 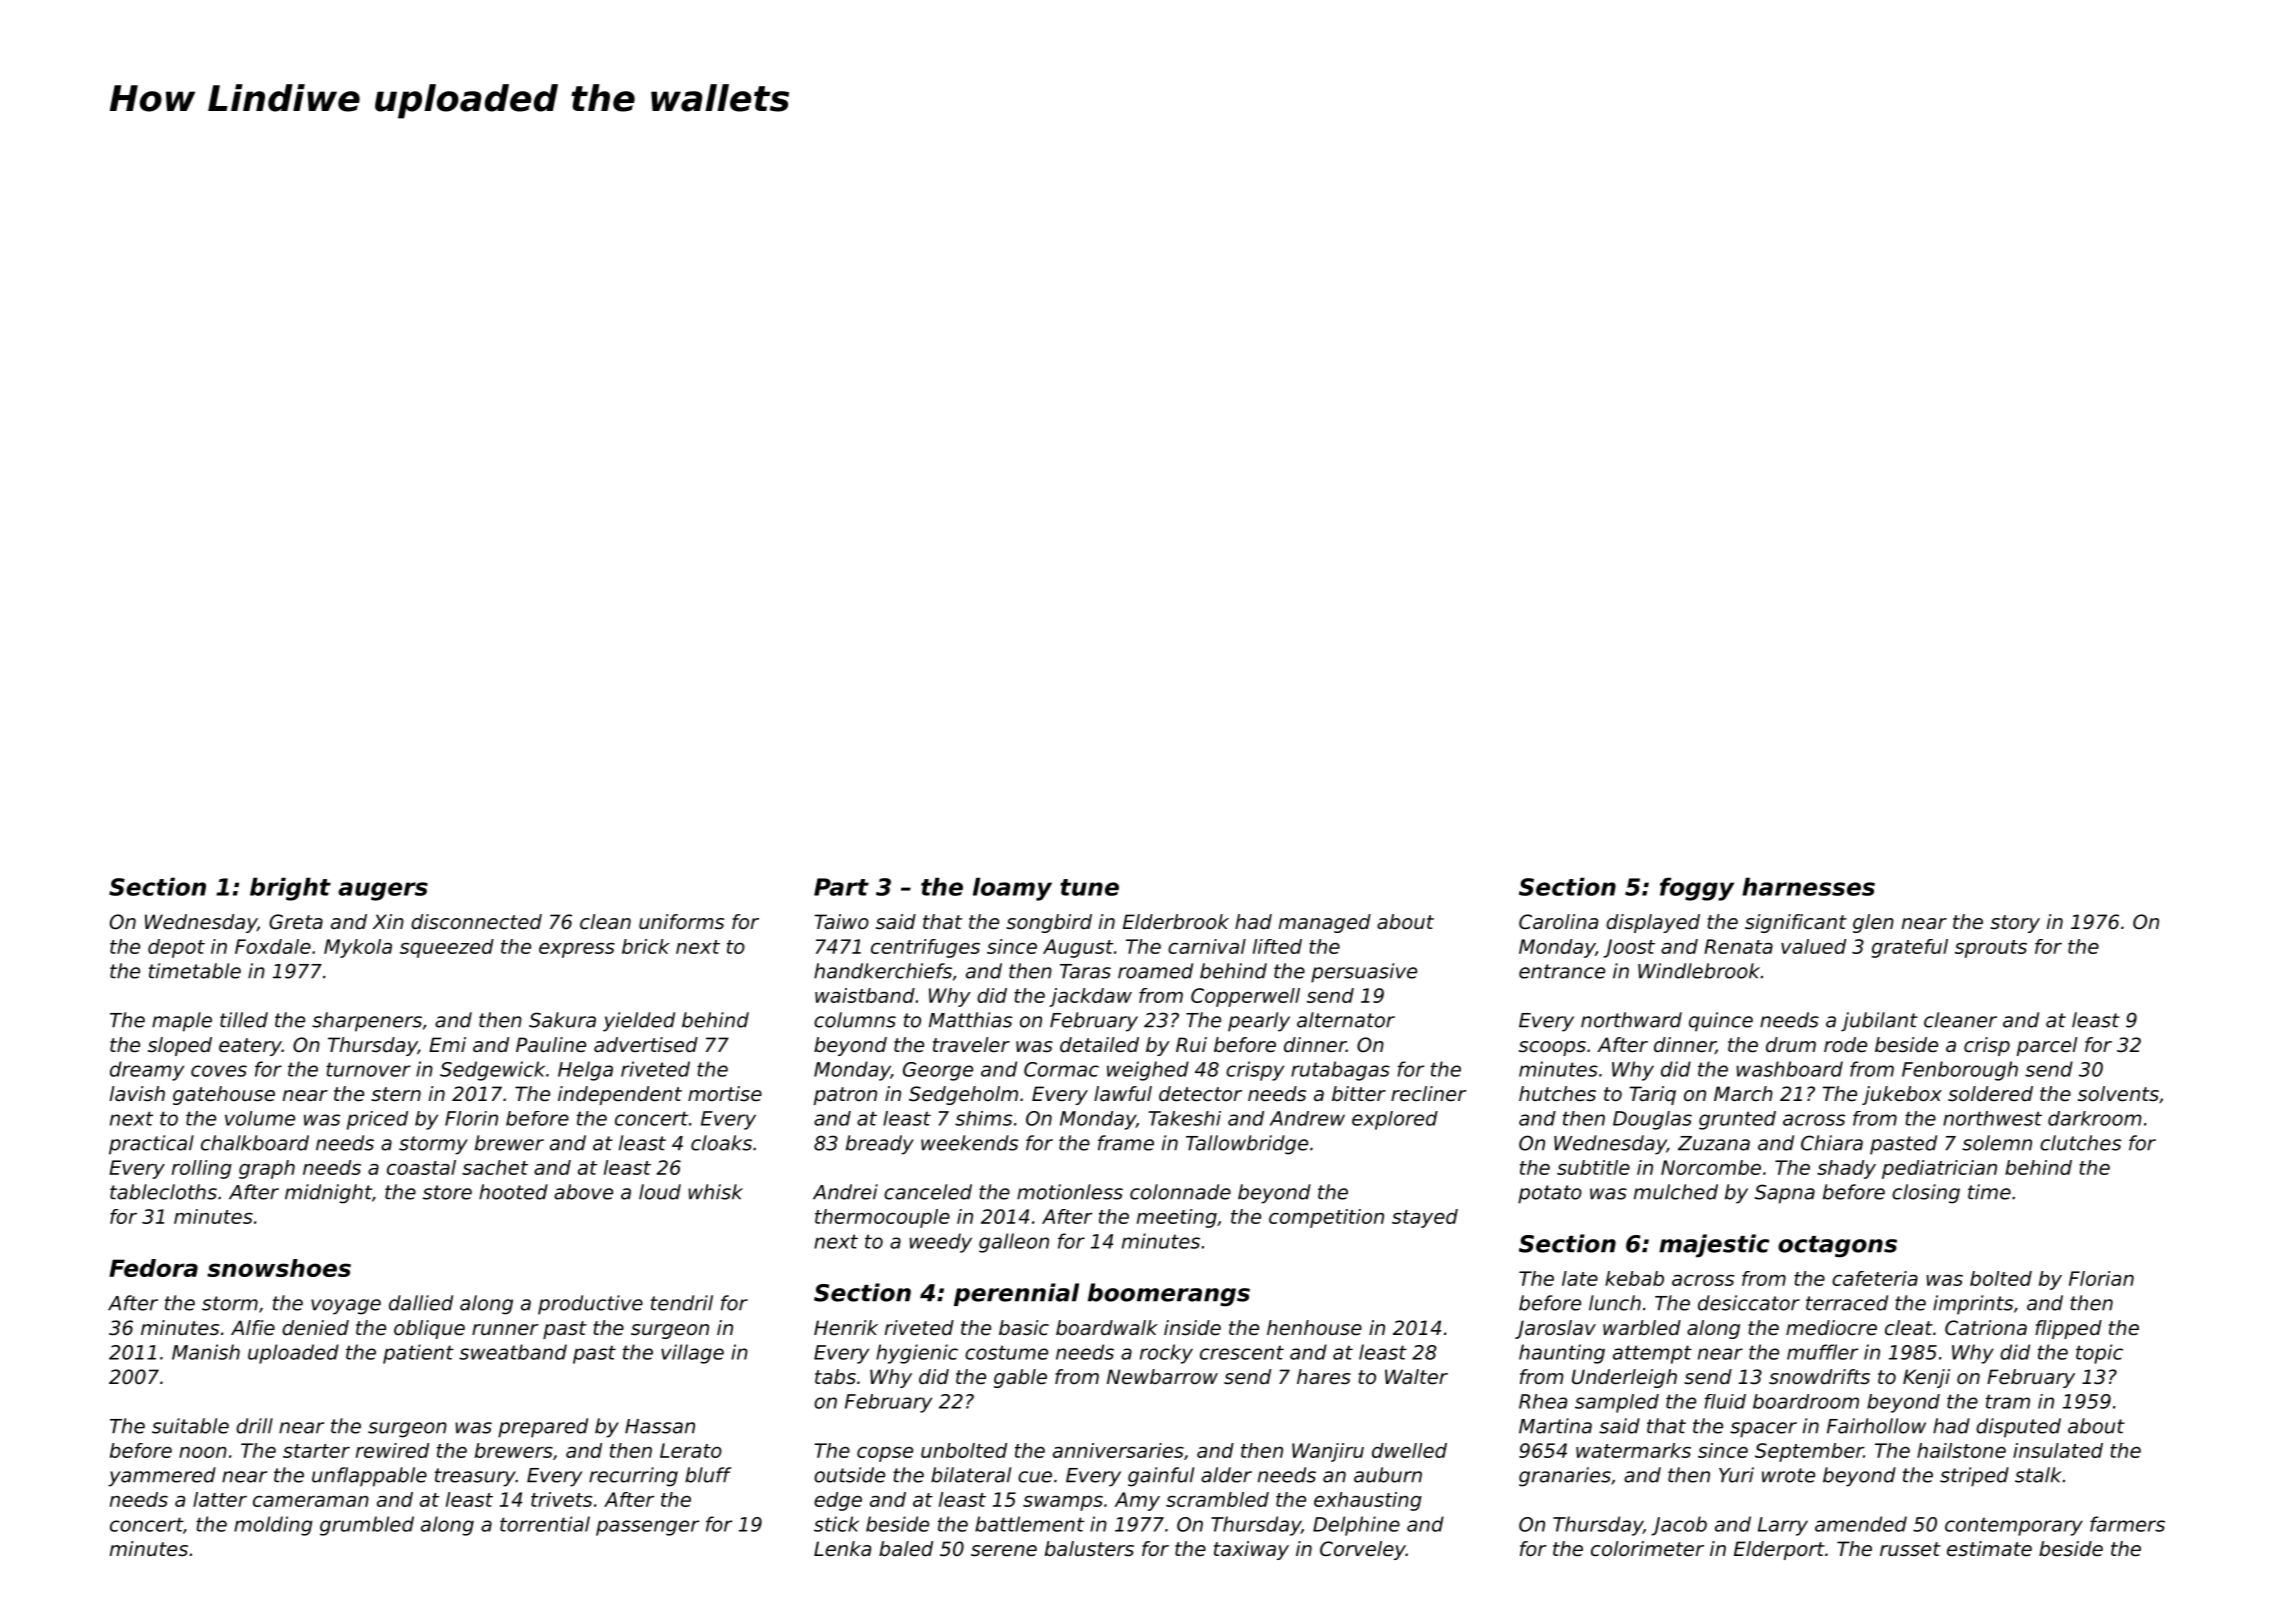 I want to click on September, so click(x=1809, y=1452).
